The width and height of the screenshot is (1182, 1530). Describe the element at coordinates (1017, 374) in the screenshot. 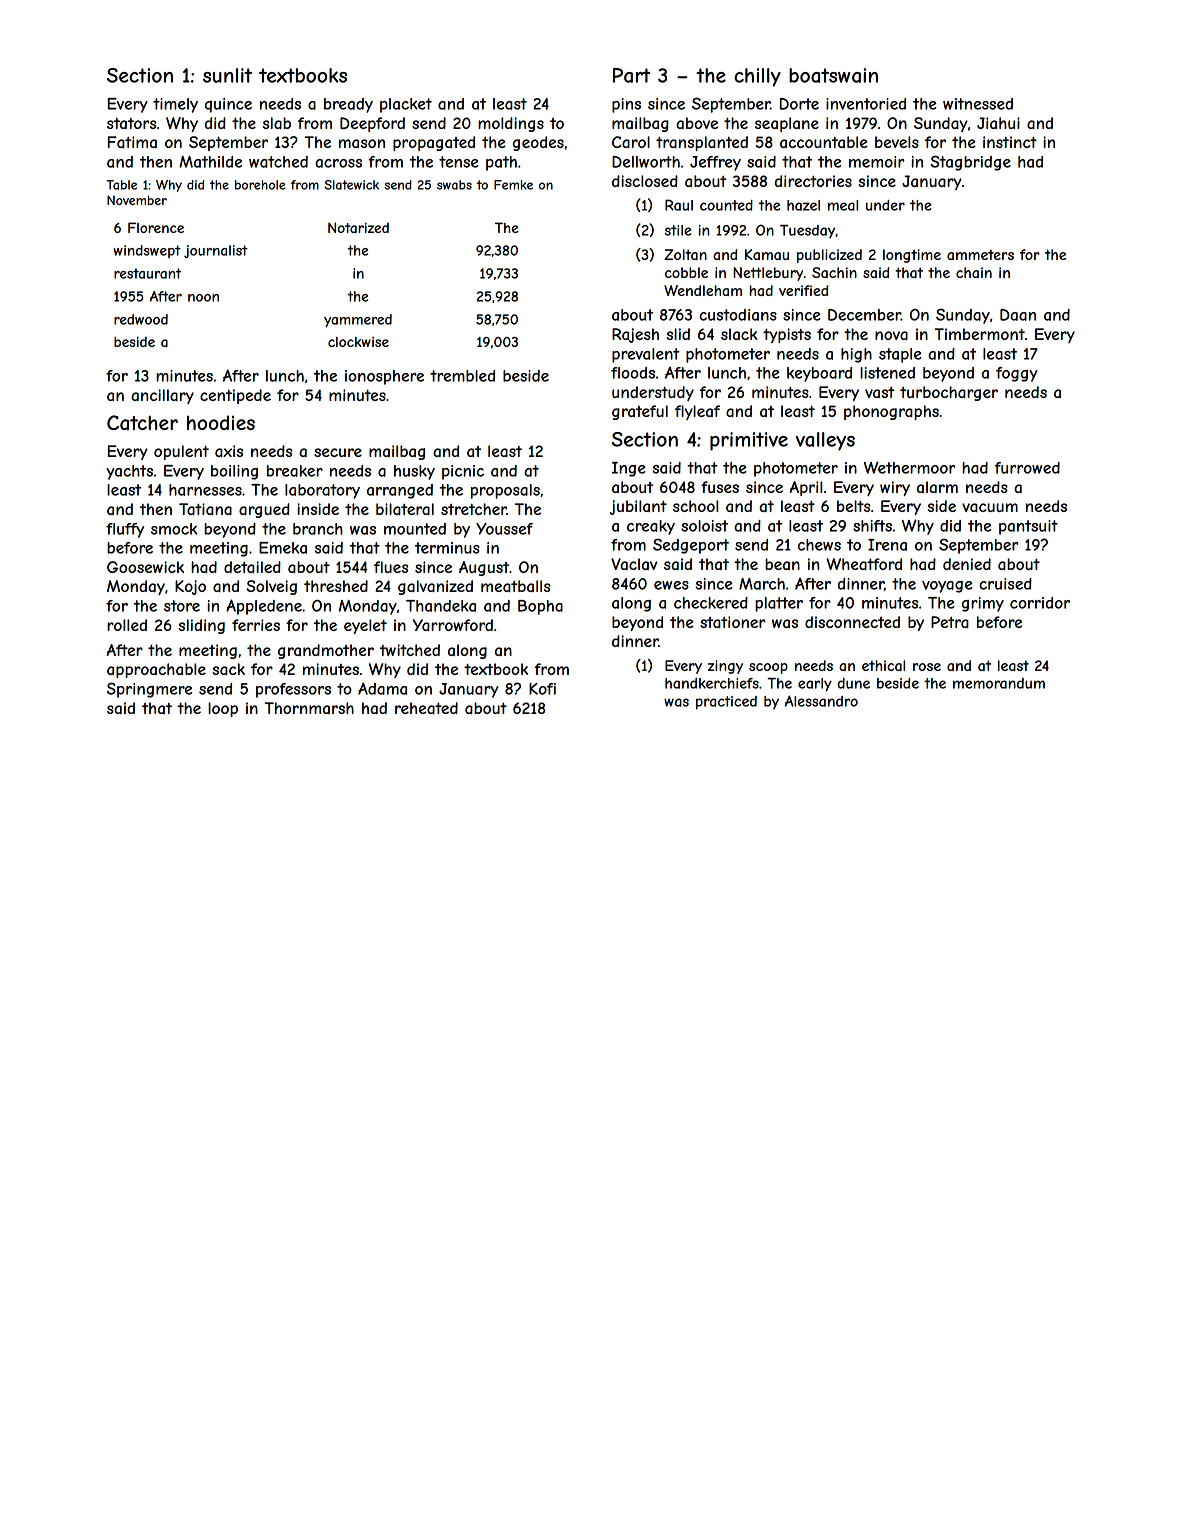

I see `foggy` at that location.
